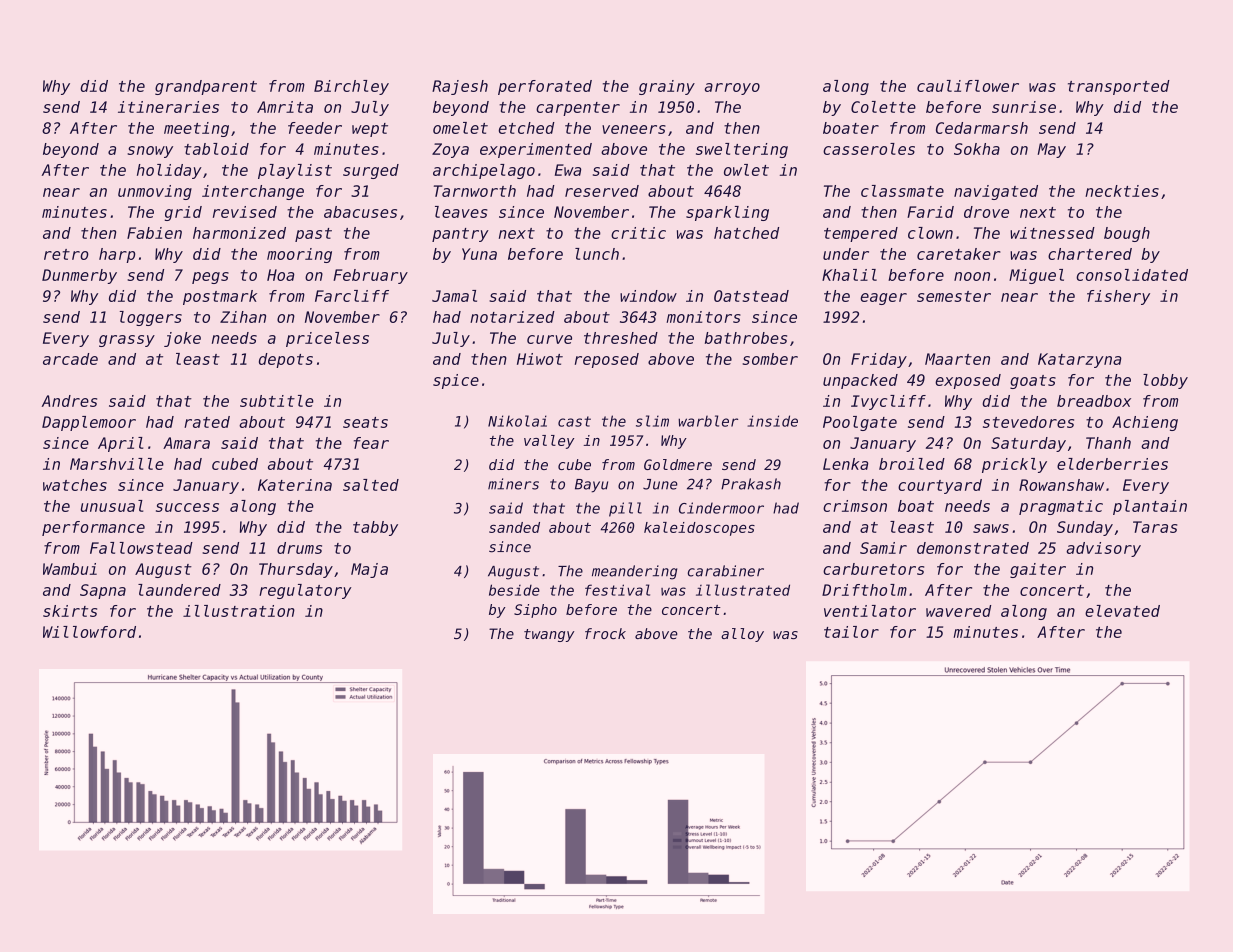 The width and height of the image is (1233, 952). What do you see at coordinates (155, 192) in the image?
I see `unmoving` at bounding box center [155, 192].
